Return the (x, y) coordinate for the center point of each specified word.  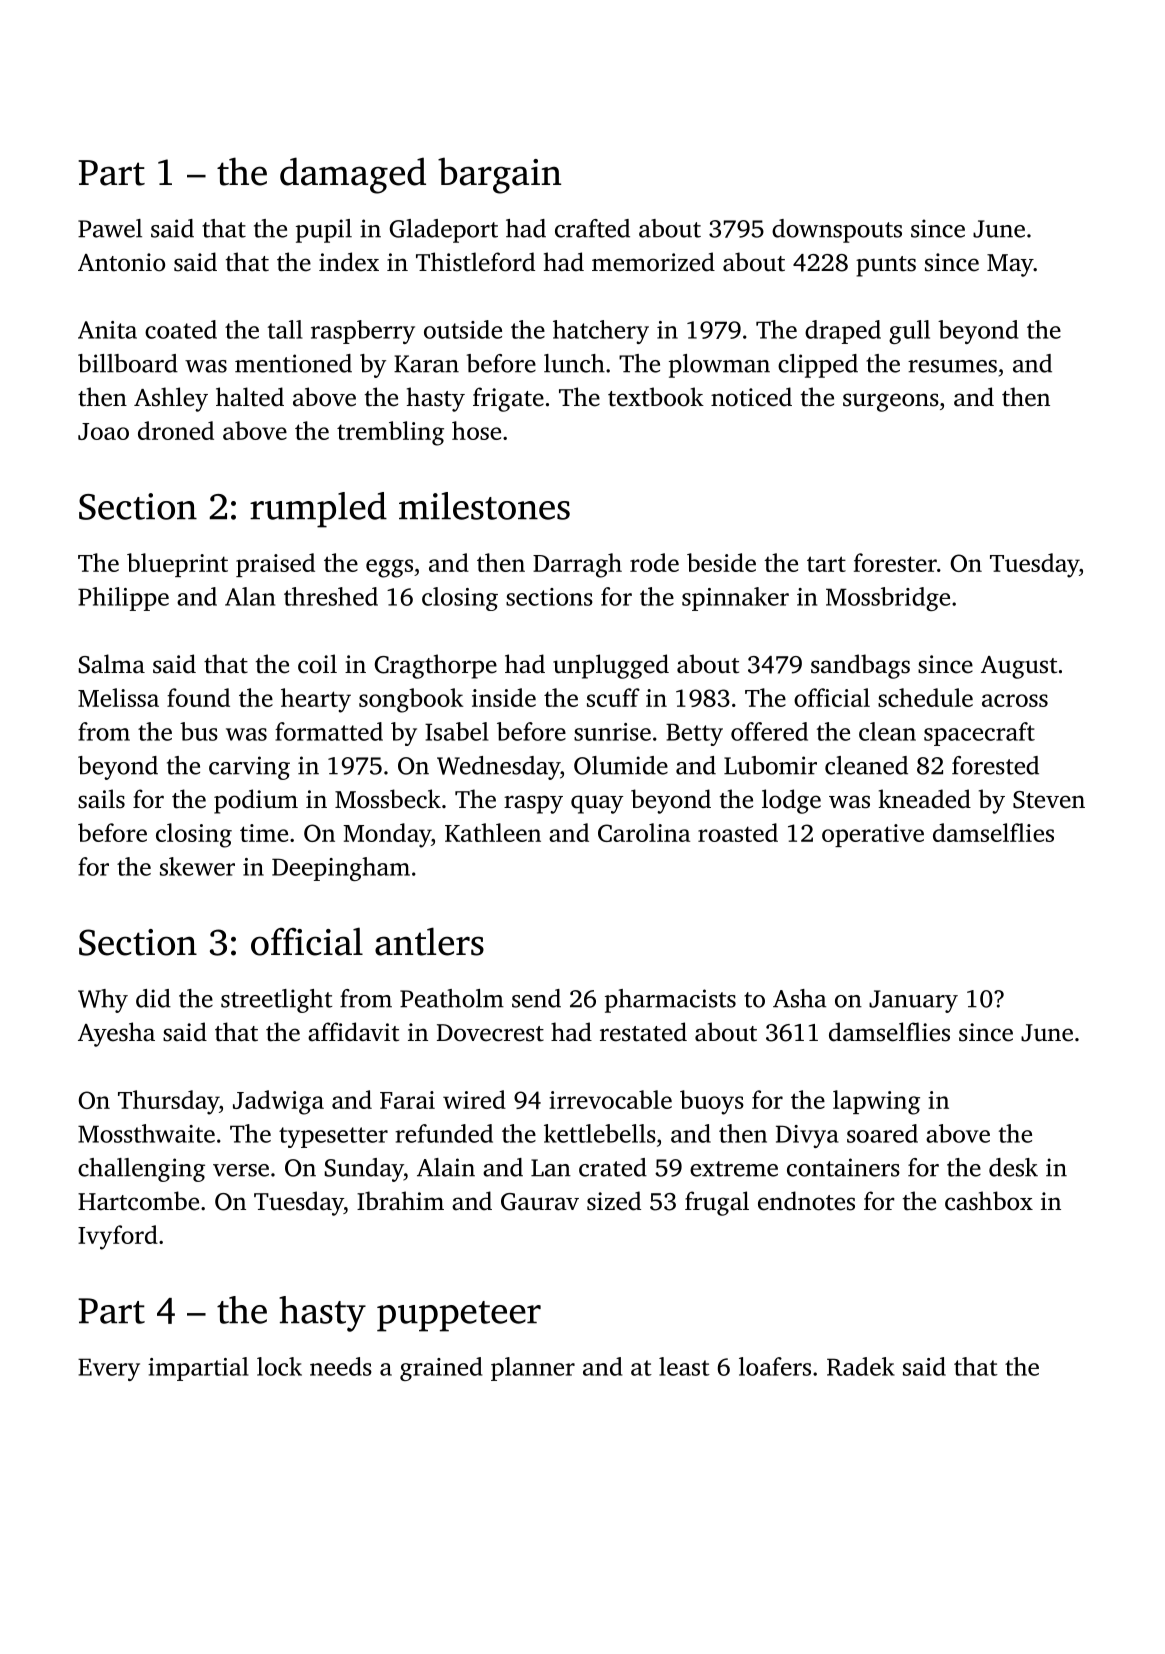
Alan (250, 596)
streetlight (277, 1001)
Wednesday (498, 768)
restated (643, 1032)
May (1010, 265)
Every (109, 1369)
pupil (324, 231)
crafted (592, 228)
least (684, 1366)
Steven (1049, 800)
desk (1013, 1167)
